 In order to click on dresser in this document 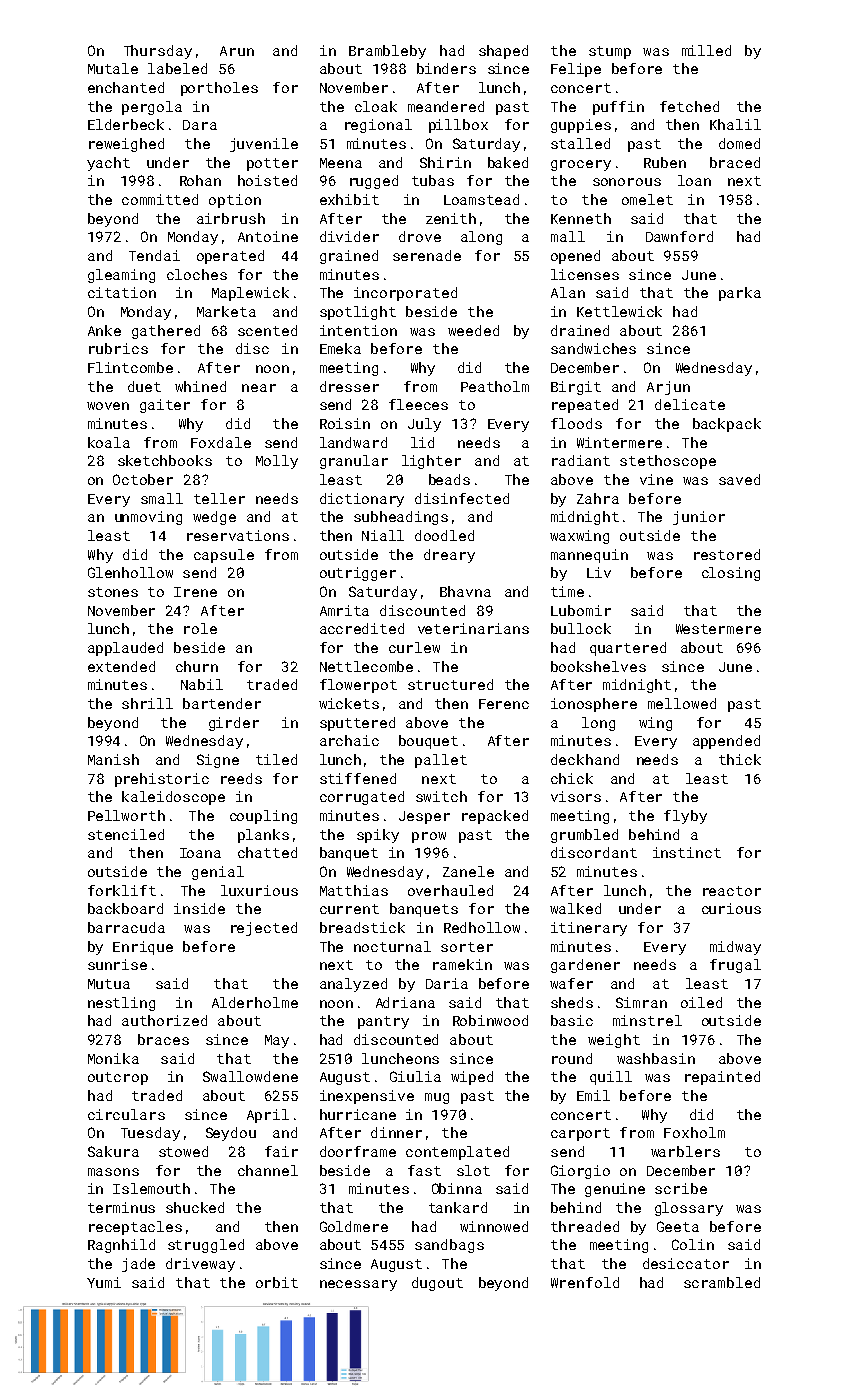, I will do `click(349, 386)`.
